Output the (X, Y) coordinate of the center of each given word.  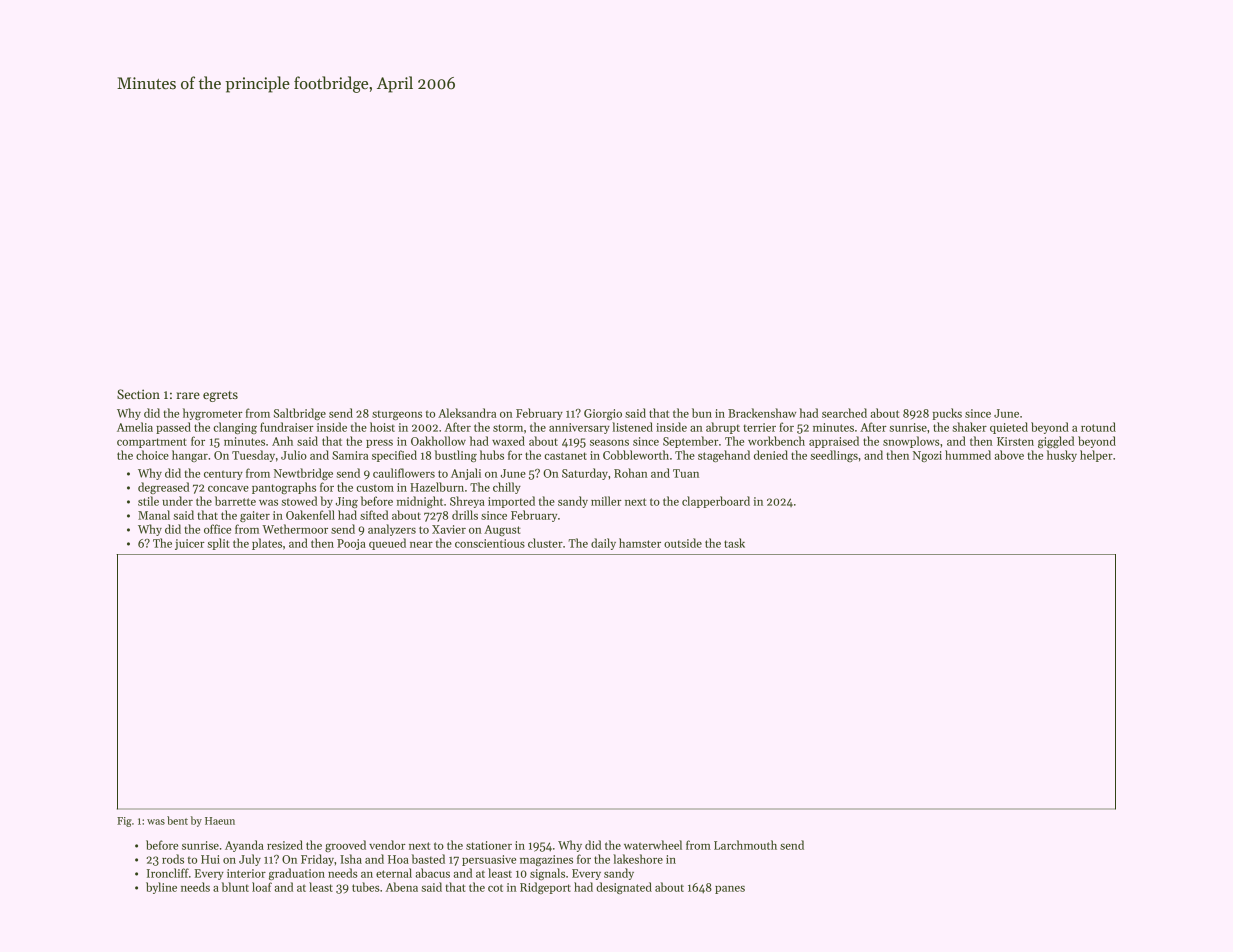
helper (1096, 456)
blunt (235, 887)
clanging (235, 428)
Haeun (220, 821)
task (734, 543)
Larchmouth (745, 845)
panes (730, 890)
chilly (507, 488)
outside (683, 543)
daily (603, 544)
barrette (235, 501)
